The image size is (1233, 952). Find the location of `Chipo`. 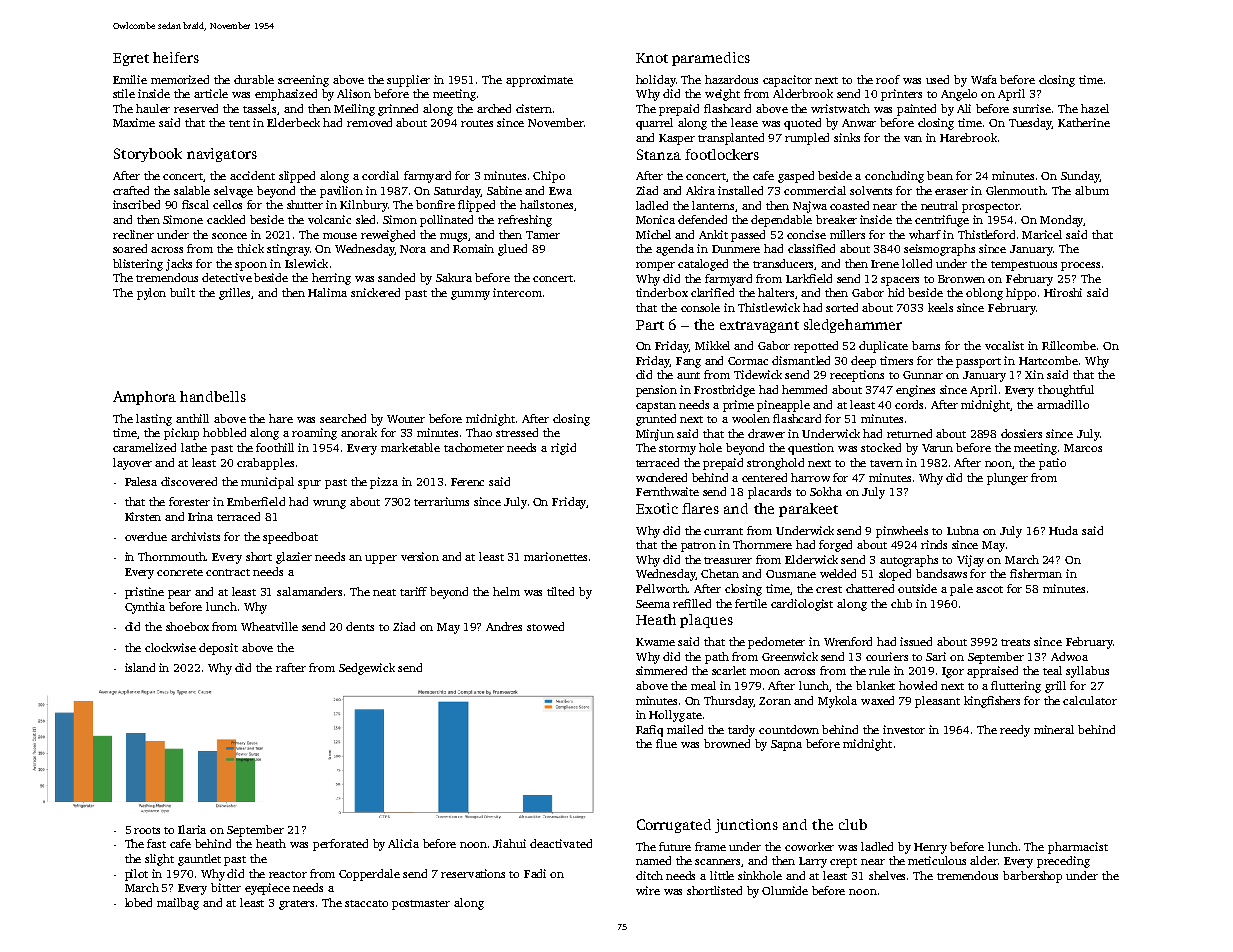

Chipo is located at coordinates (549, 177).
